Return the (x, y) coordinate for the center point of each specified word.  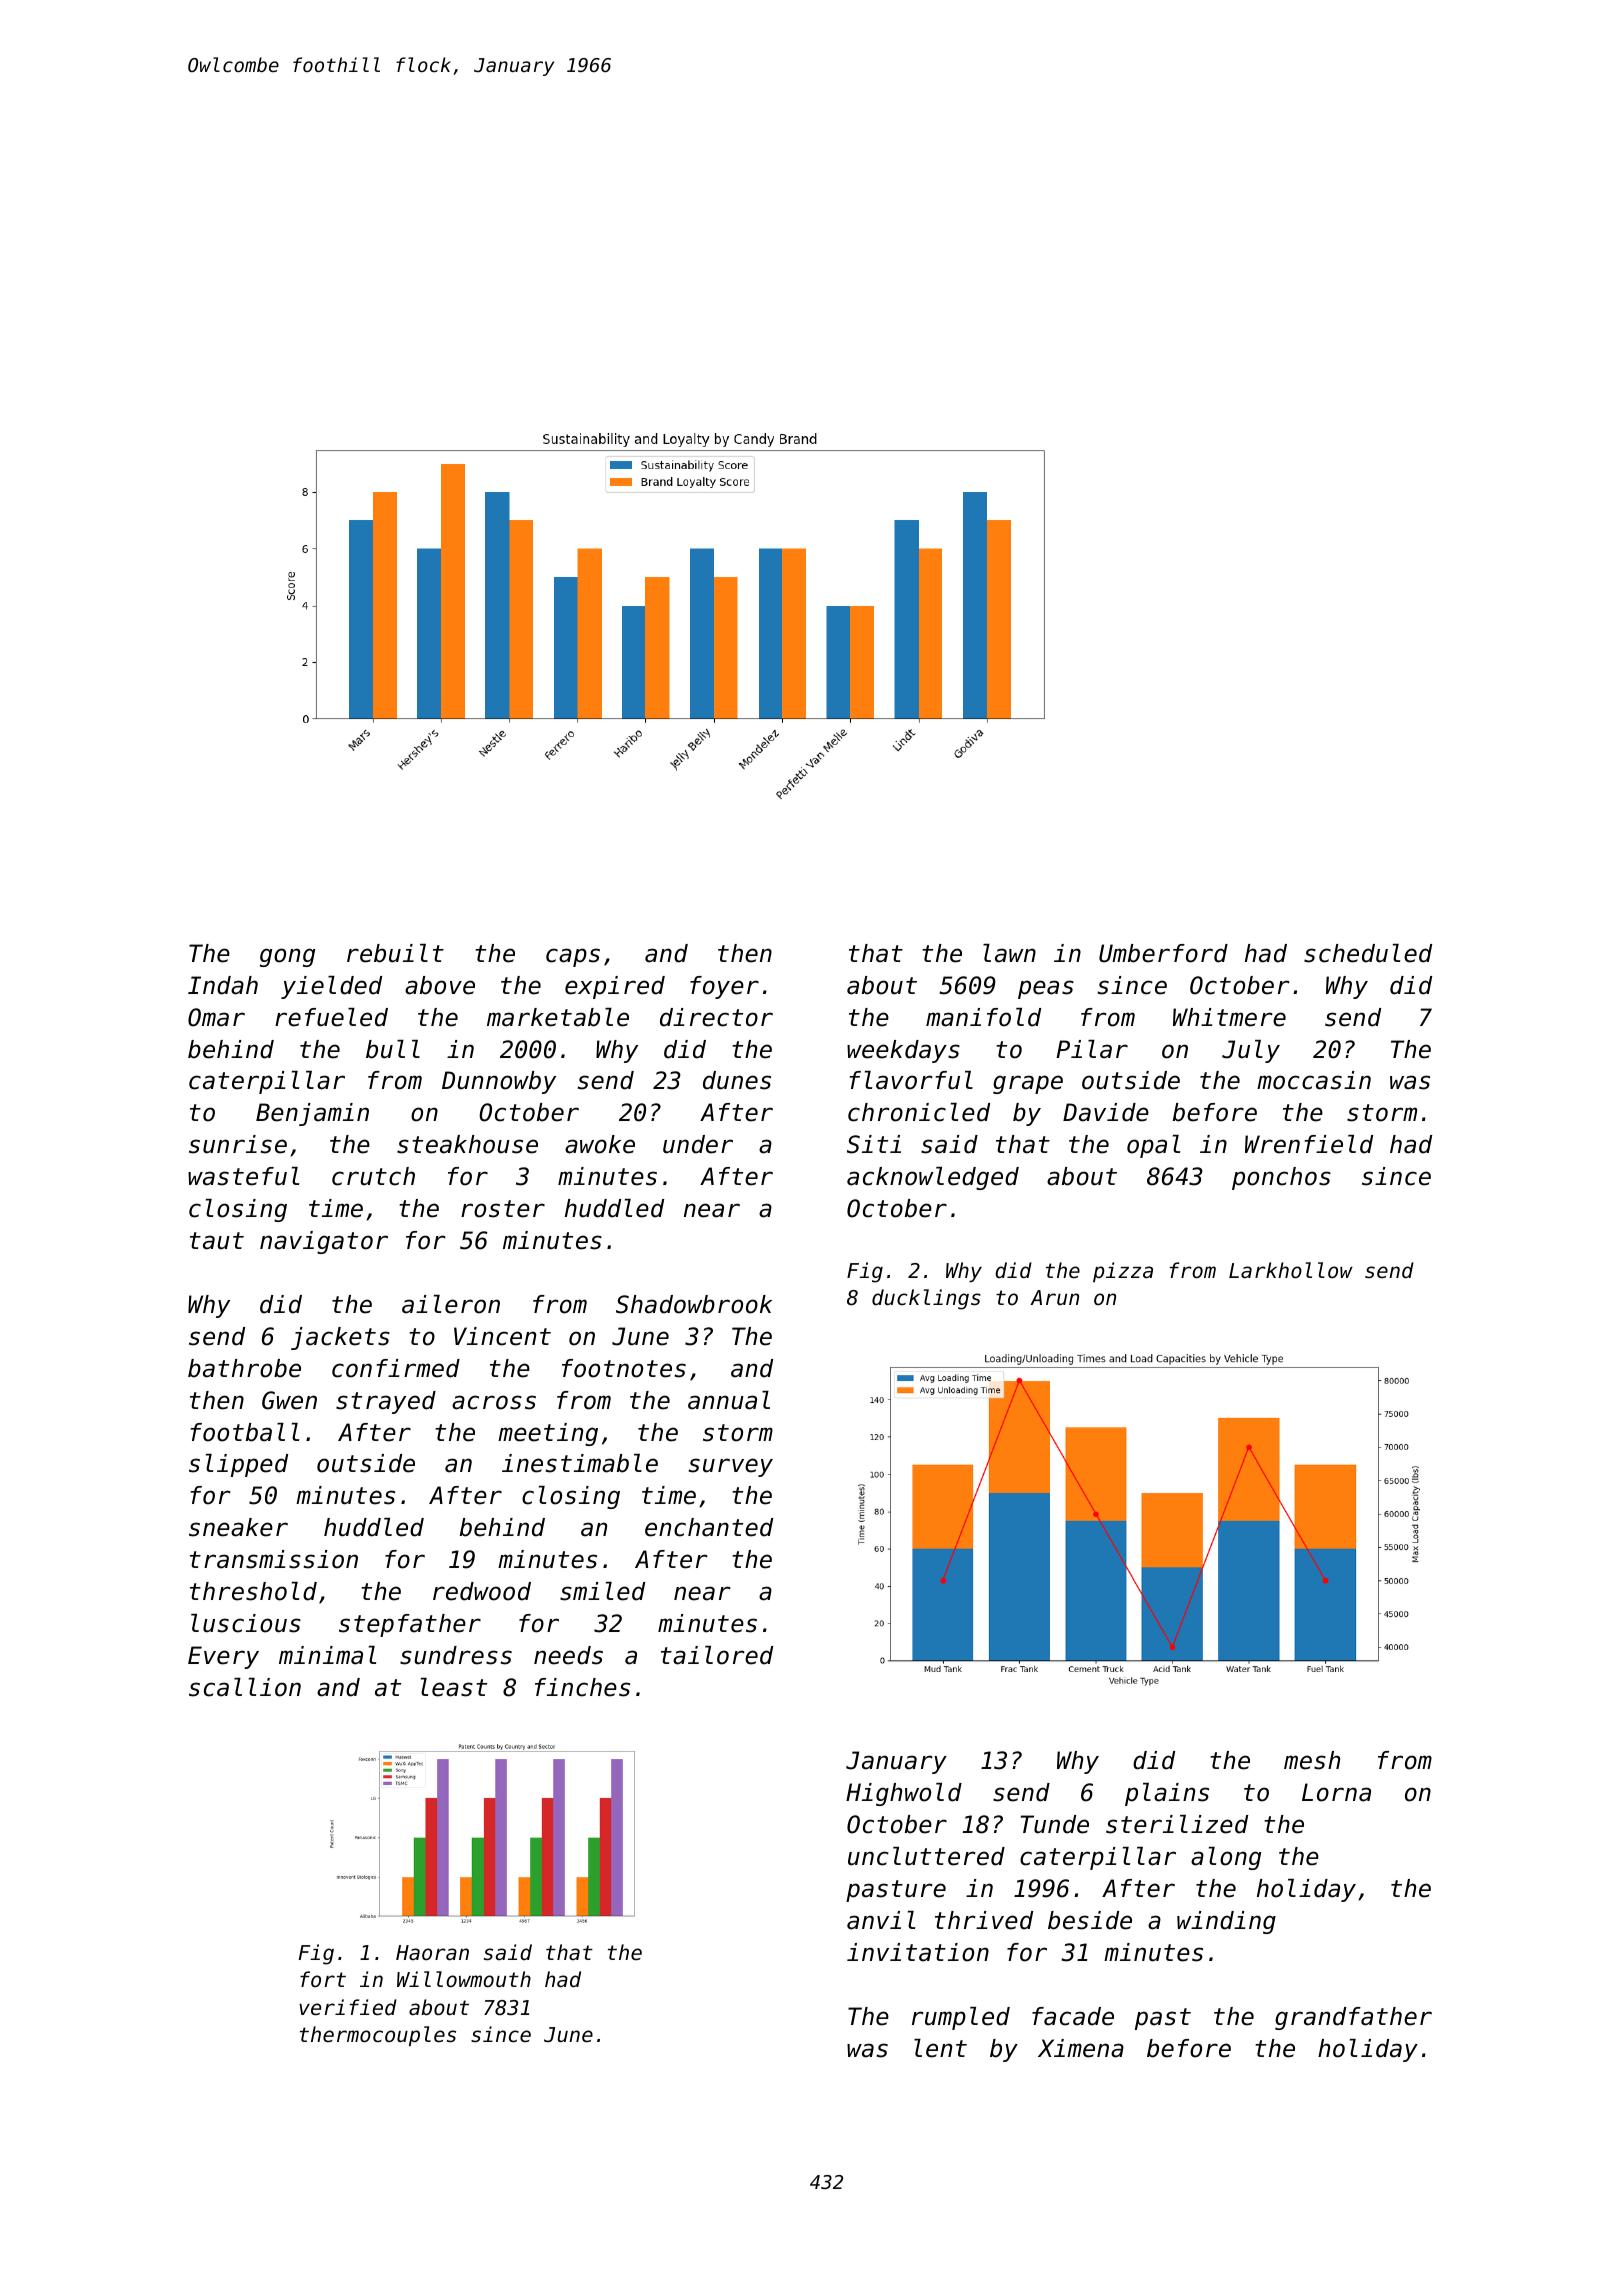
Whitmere (1229, 1017)
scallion (245, 1687)
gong (287, 957)
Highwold (904, 1794)
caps (573, 957)
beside (1090, 1920)
